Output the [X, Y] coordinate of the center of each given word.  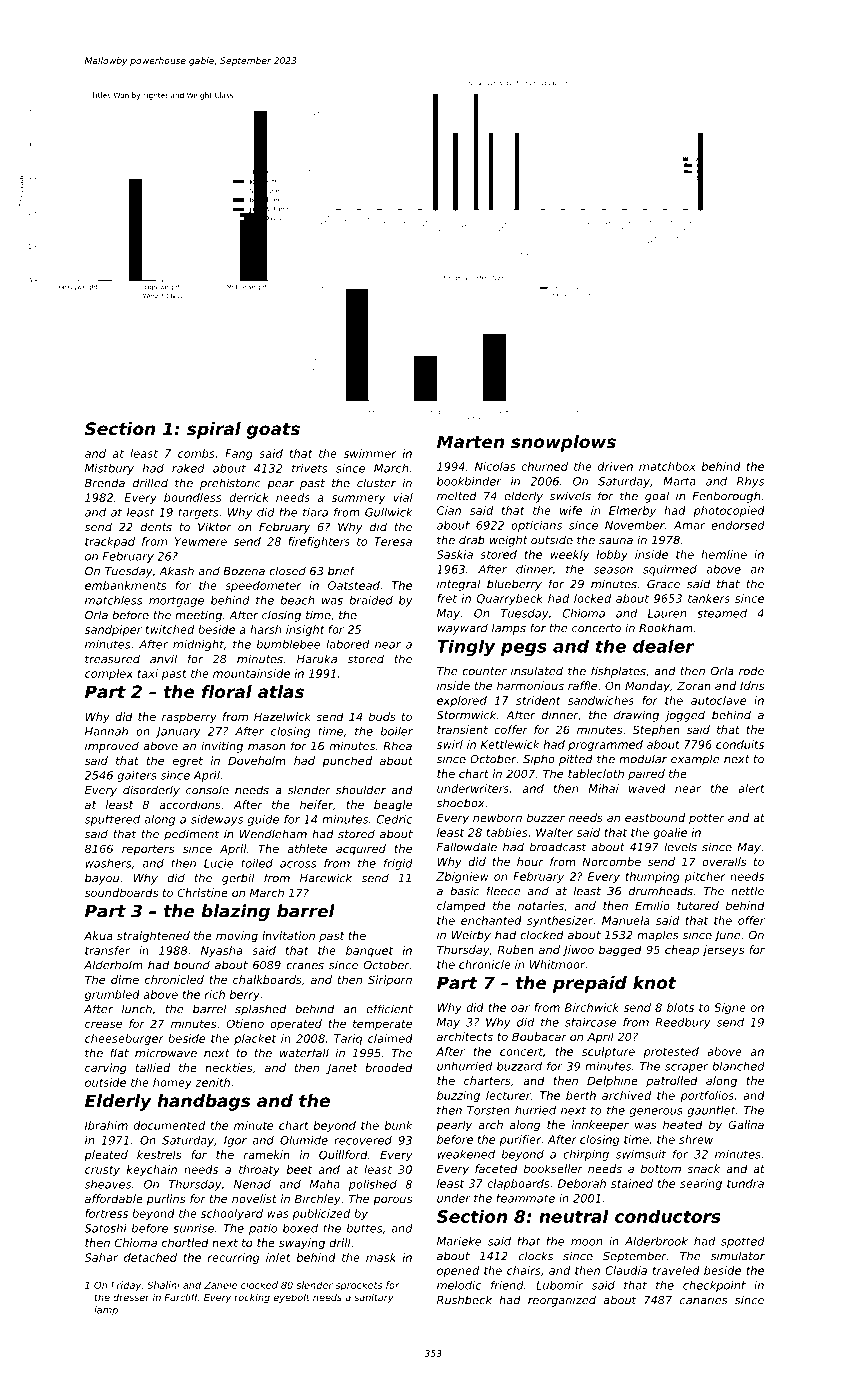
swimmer [370, 453]
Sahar [101, 1257]
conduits [740, 744]
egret [188, 762]
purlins [166, 1200]
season [613, 570]
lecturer [508, 1095]
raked [188, 468]
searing [701, 1184]
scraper [686, 1068]
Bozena [244, 571]
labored [347, 644]
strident [538, 700]
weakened [466, 1154]
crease [103, 1024]
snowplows [563, 443]
